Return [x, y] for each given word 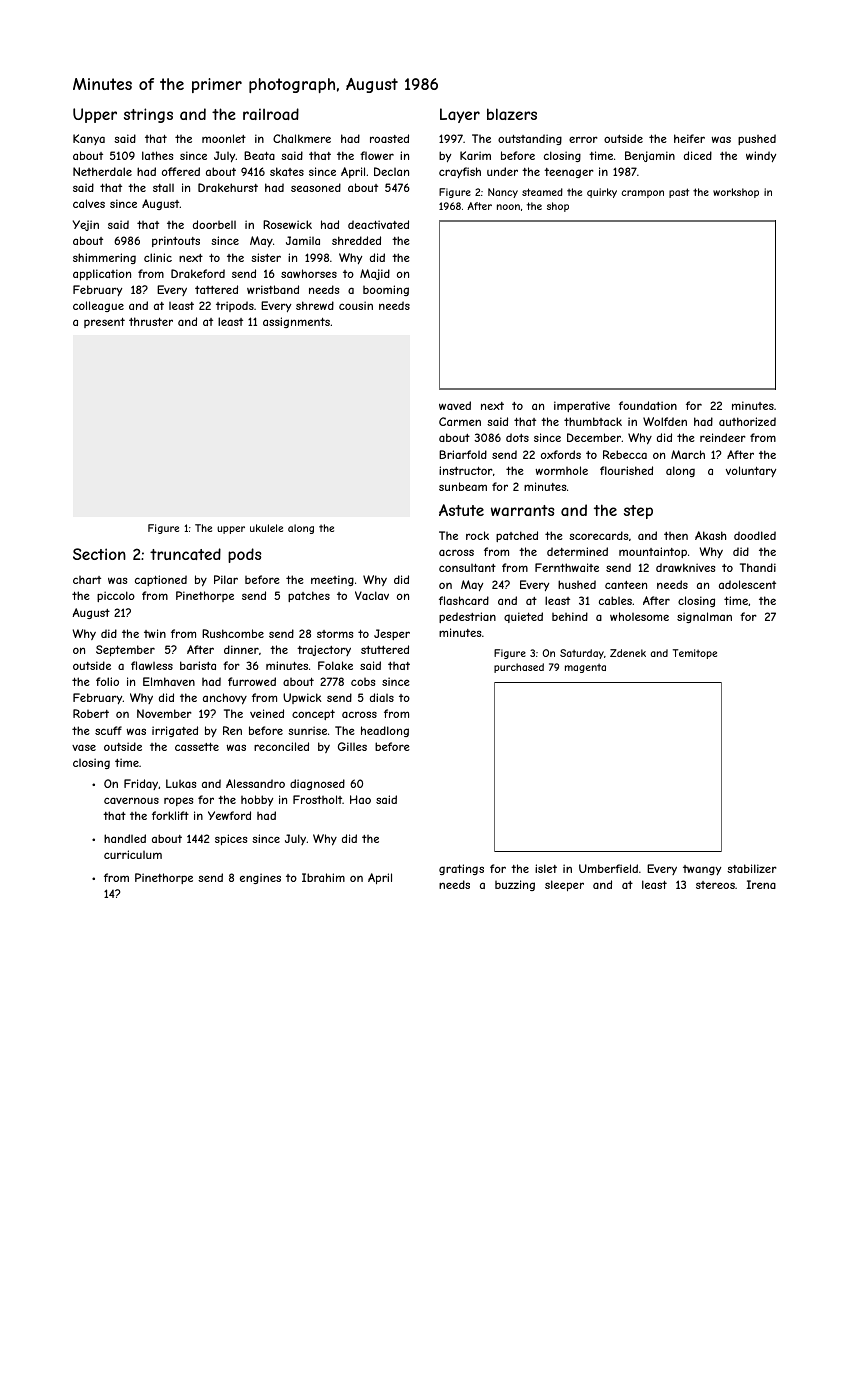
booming [386, 290]
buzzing [515, 885]
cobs [363, 682]
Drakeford [198, 273]
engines [260, 878]
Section [99, 554]
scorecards [598, 535]
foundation [648, 405]
